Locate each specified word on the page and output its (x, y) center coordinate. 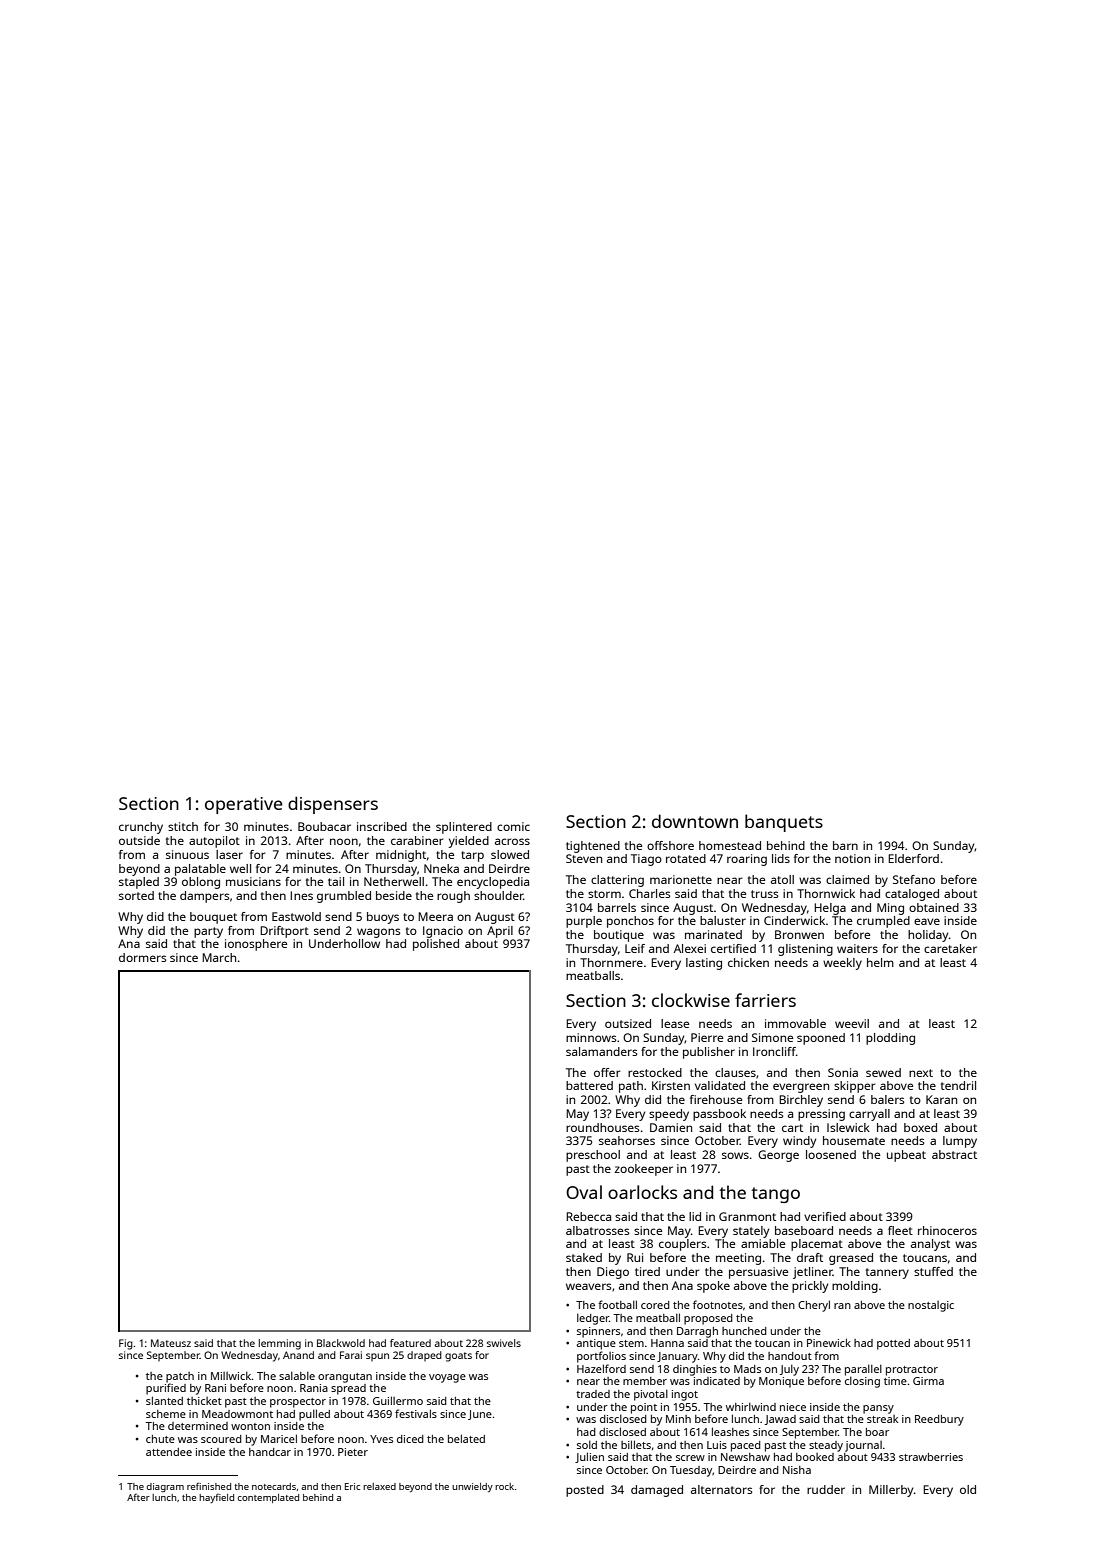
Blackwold (341, 1343)
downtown (695, 821)
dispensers (333, 805)
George (778, 1156)
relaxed (379, 1486)
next (921, 1073)
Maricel (279, 1438)
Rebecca (588, 1216)
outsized (628, 1023)
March (219, 957)
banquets (784, 823)
